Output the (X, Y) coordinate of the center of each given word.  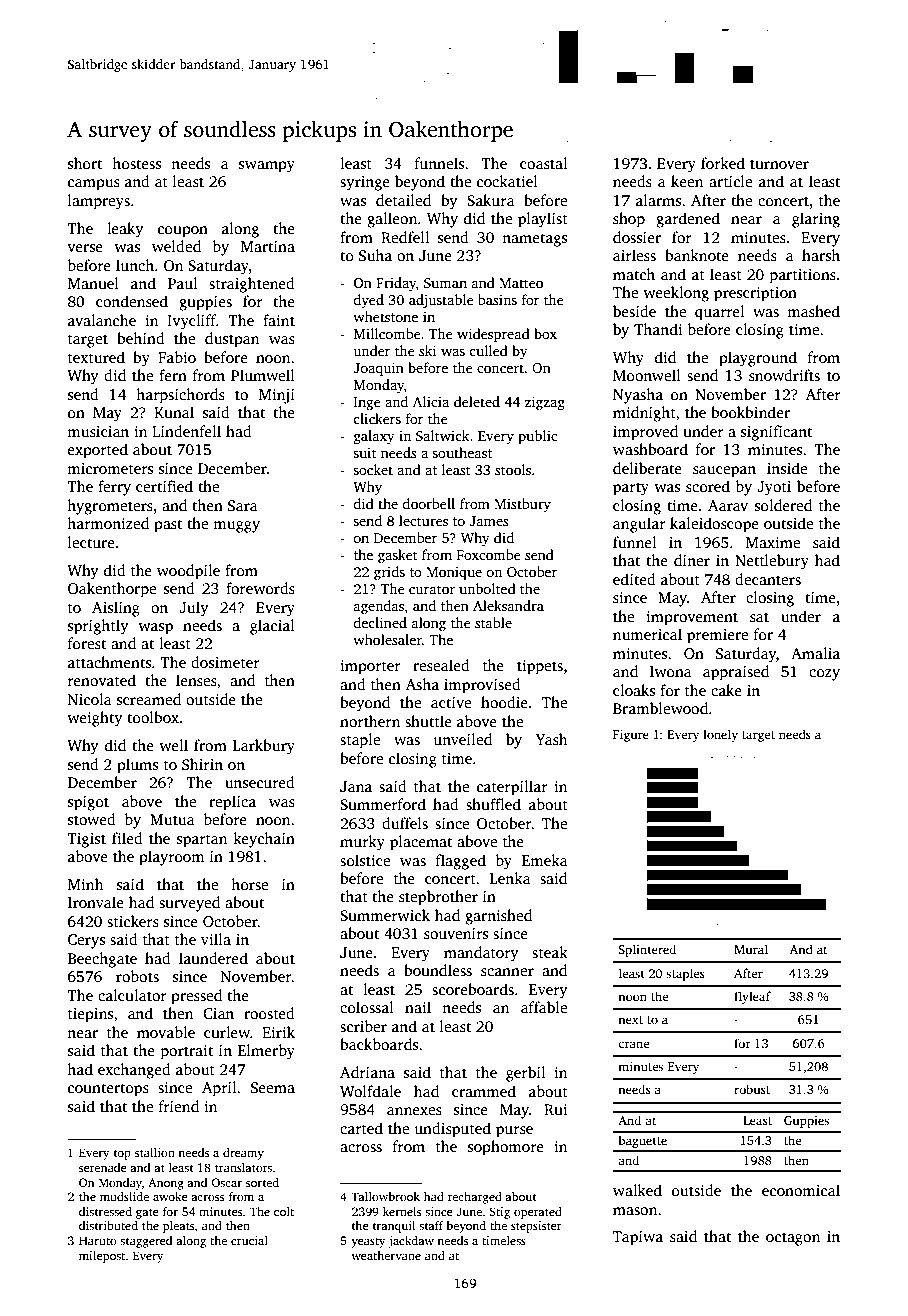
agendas (379, 607)
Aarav (728, 505)
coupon (183, 232)
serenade (103, 1167)
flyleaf (752, 997)
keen (687, 181)
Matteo (521, 283)
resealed (441, 665)
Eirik (278, 1032)
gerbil (525, 1074)
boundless (438, 970)
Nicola (90, 699)
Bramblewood (660, 708)
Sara (243, 506)
